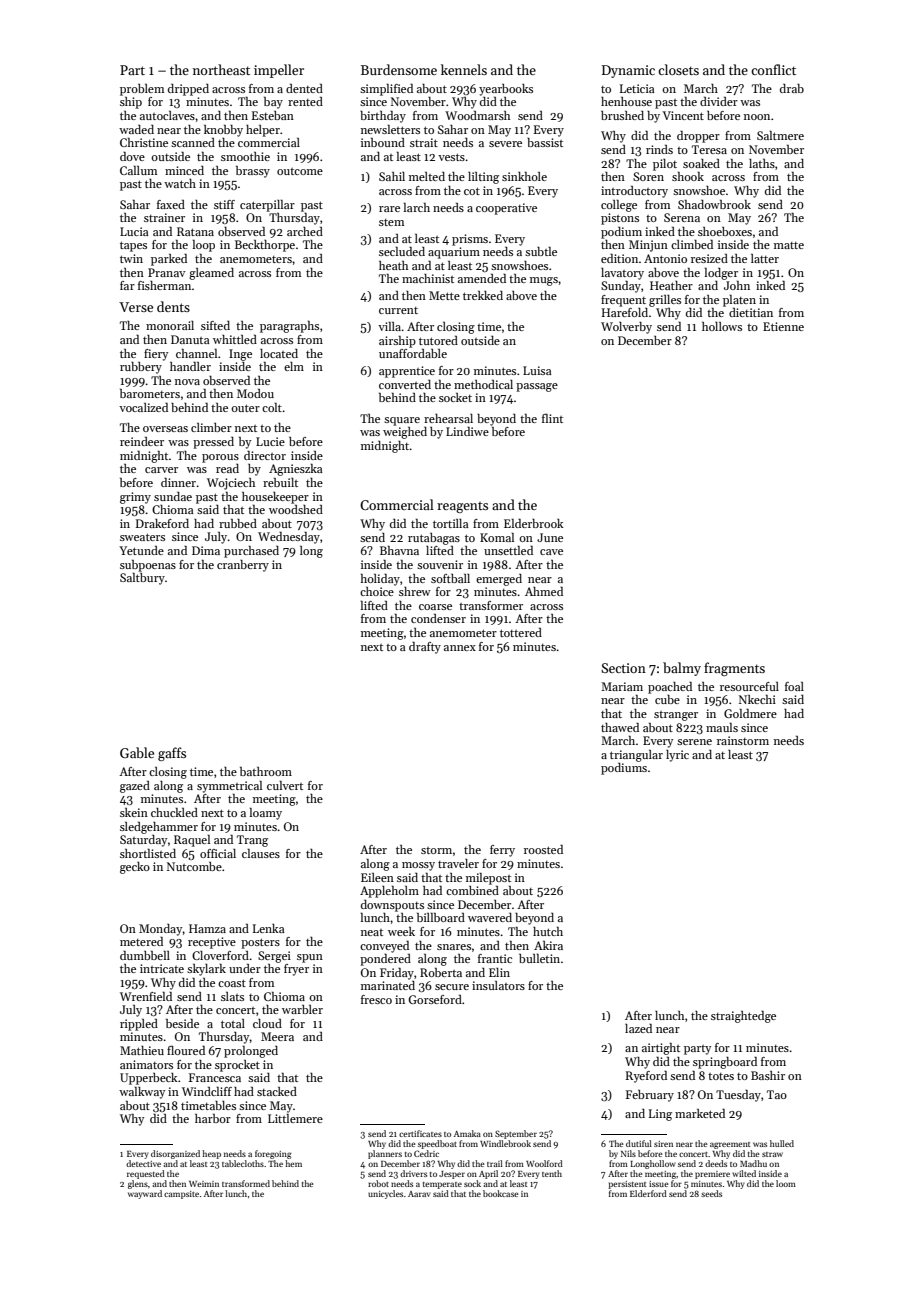  I want to click on Wojciech, so click(231, 484).
